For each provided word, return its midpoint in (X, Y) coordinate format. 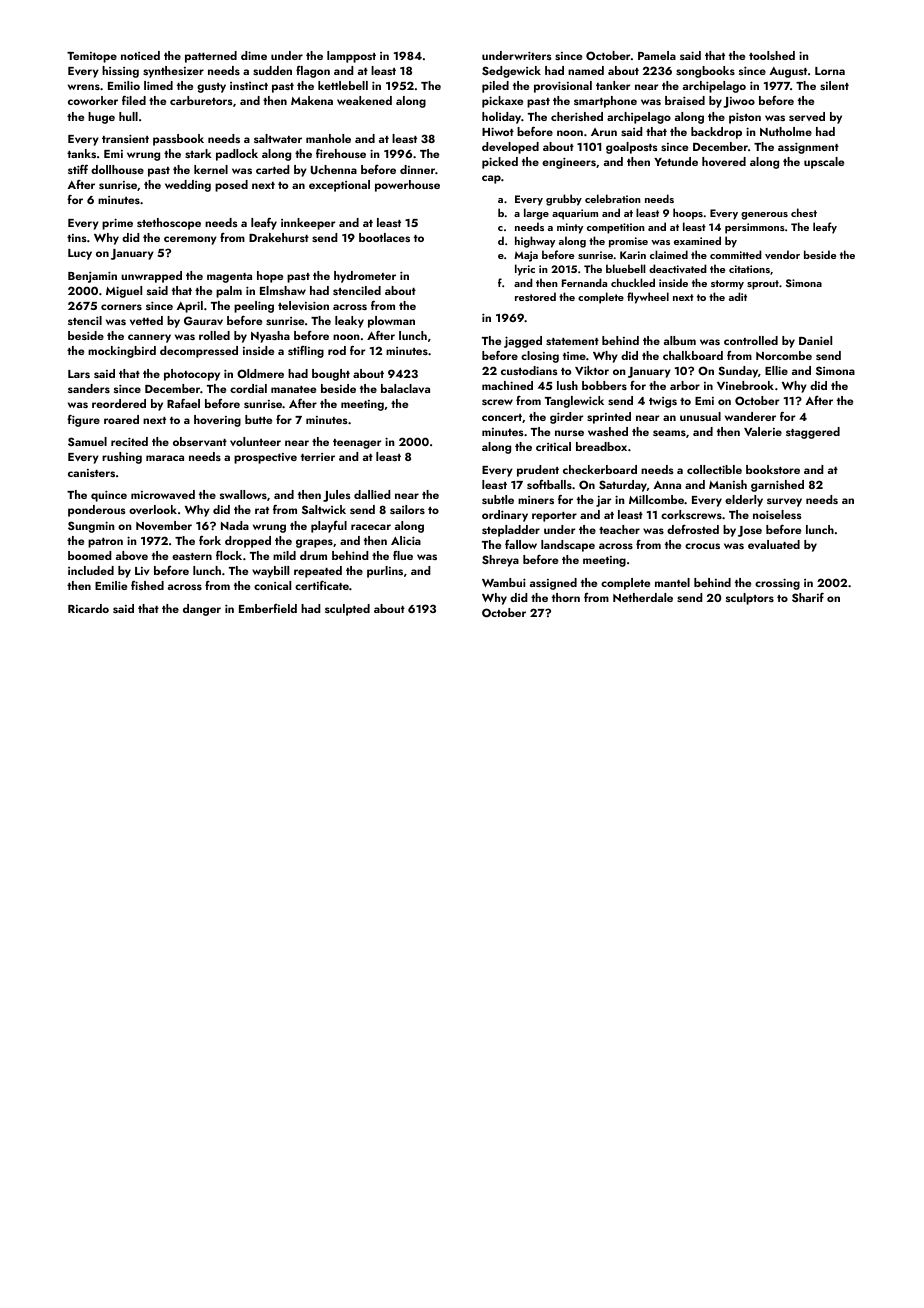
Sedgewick (511, 72)
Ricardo (88, 608)
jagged (523, 342)
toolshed (772, 55)
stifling (306, 352)
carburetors (201, 100)
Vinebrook (745, 385)
